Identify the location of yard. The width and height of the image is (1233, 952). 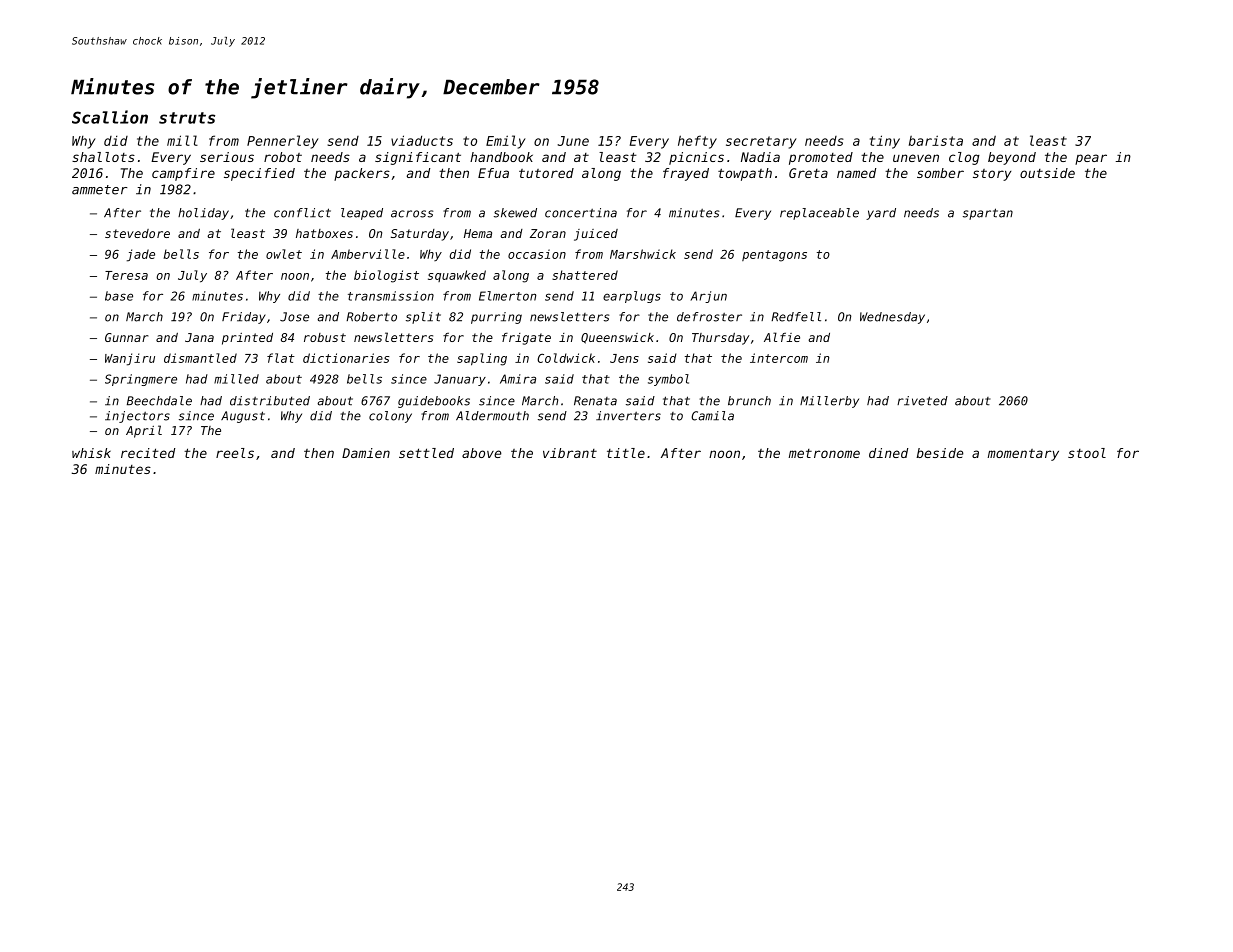
(881, 214).
